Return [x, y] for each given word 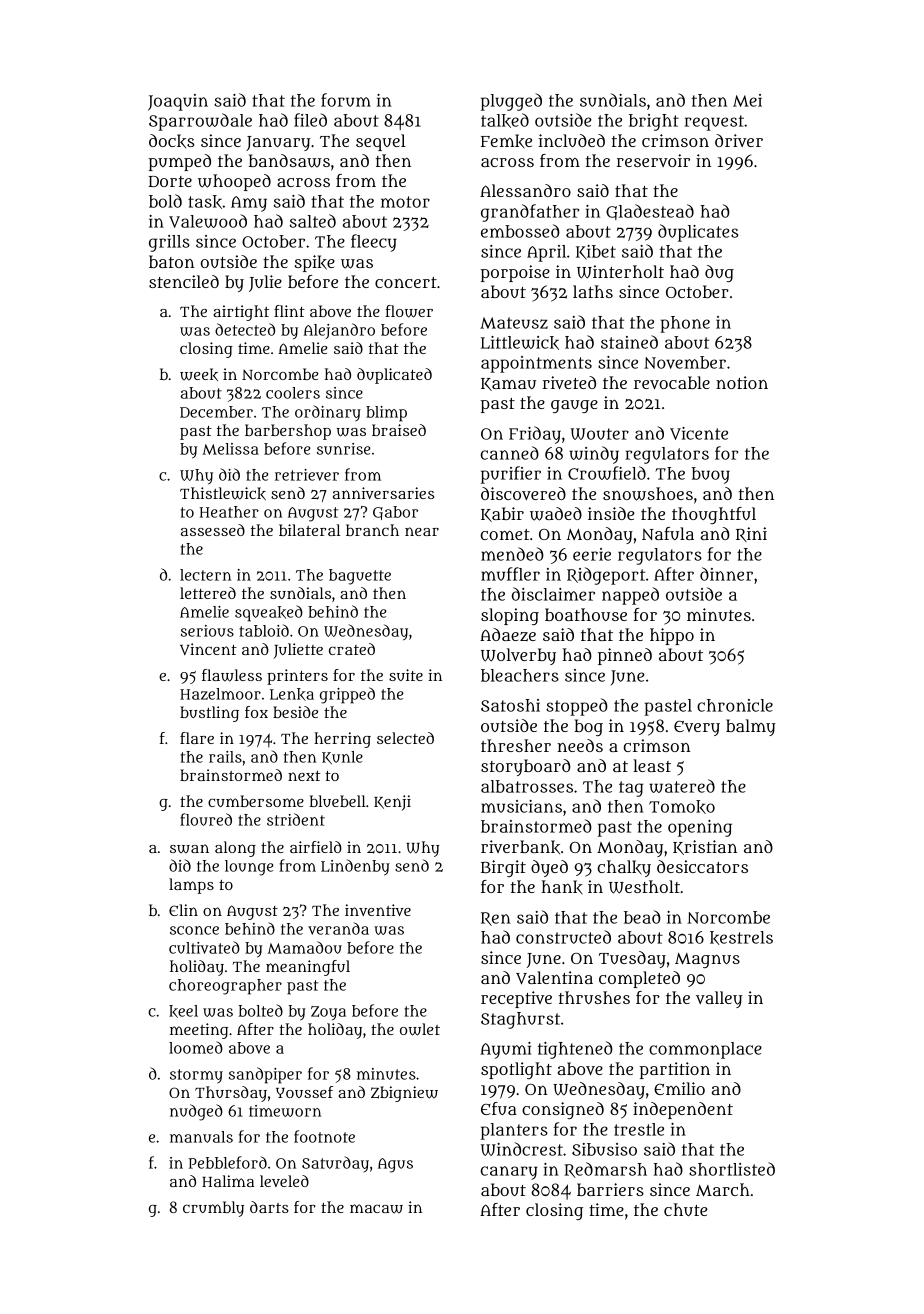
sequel [381, 142]
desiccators [702, 866]
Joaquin [178, 102]
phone [685, 324]
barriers [610, 1189]
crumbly [213, 1209]
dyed [549, 868]
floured [206, 819]
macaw [376, 1209]
